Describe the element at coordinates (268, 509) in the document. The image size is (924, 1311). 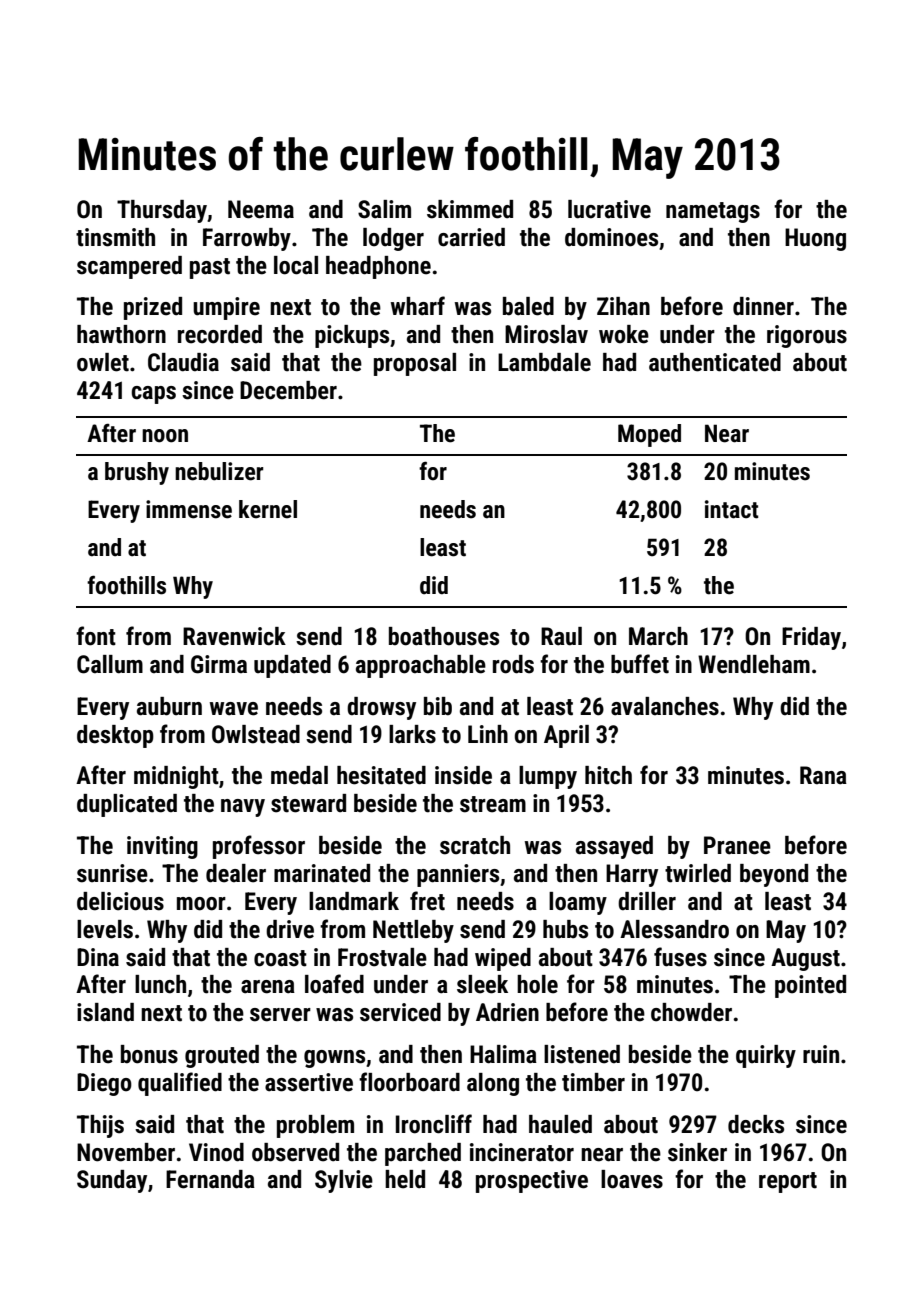
I see `kernel` at that location.
